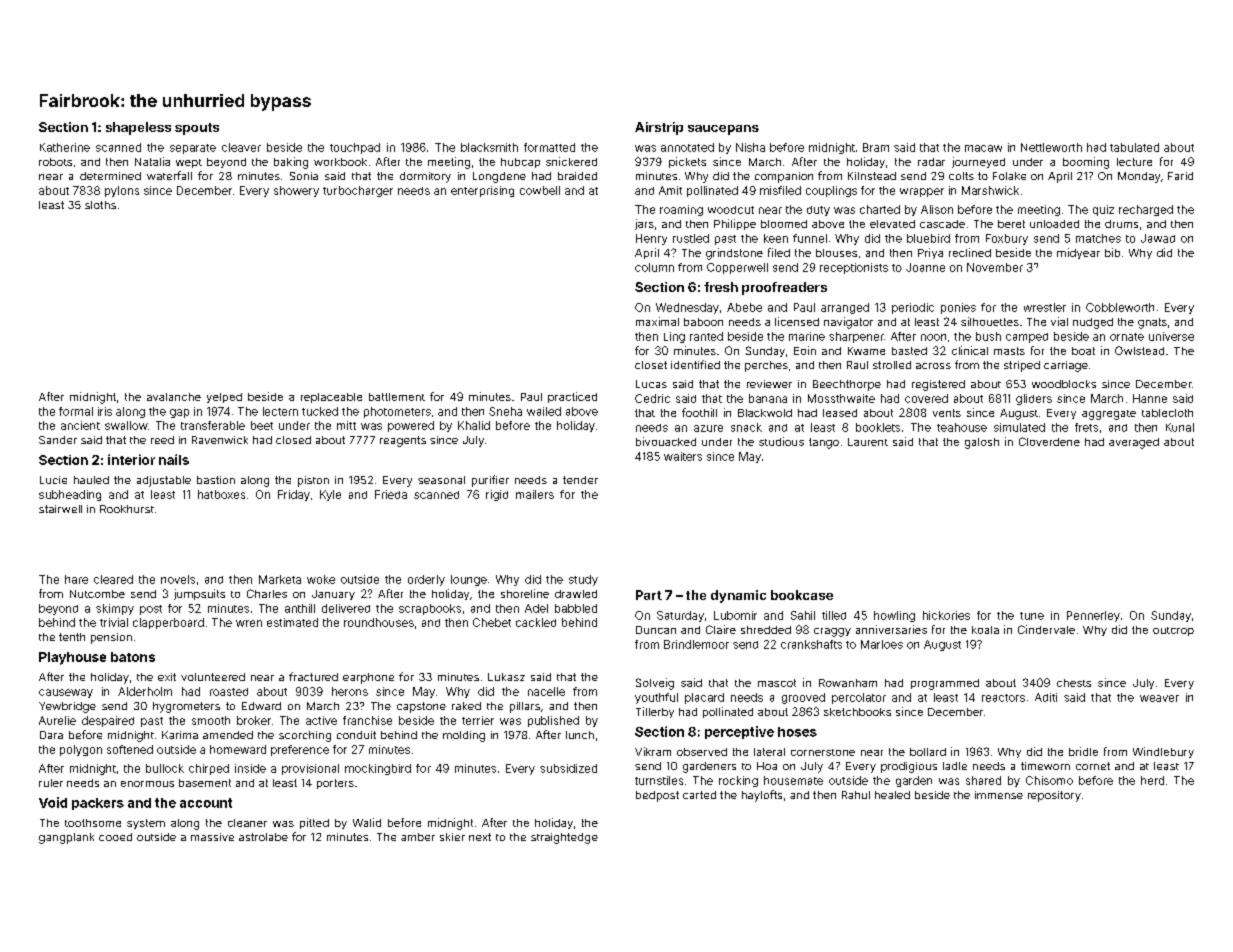 The width and height of the image is (1233, 952). What do you see at coordinates (691, 238) in the image?
I see `rustled` at bounding box center [691, 238].
